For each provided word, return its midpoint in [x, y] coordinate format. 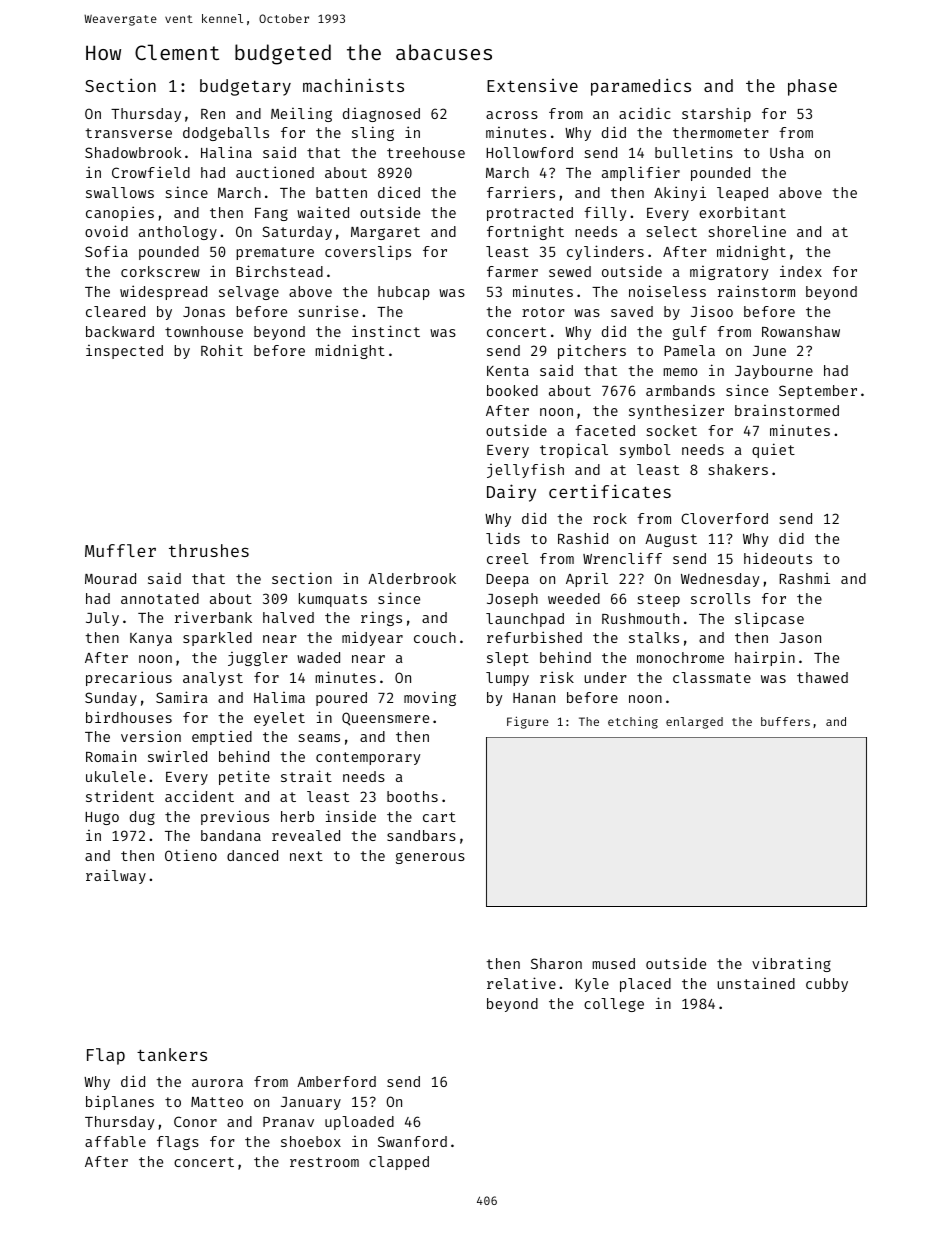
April [587, 579]
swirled [177, 756]
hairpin [765, 658]
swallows [120, 192]
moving [430, 698]
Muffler [120, 550]
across [512, 115]
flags [178, 1143]
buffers [785, 721]
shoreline [747, 231]
